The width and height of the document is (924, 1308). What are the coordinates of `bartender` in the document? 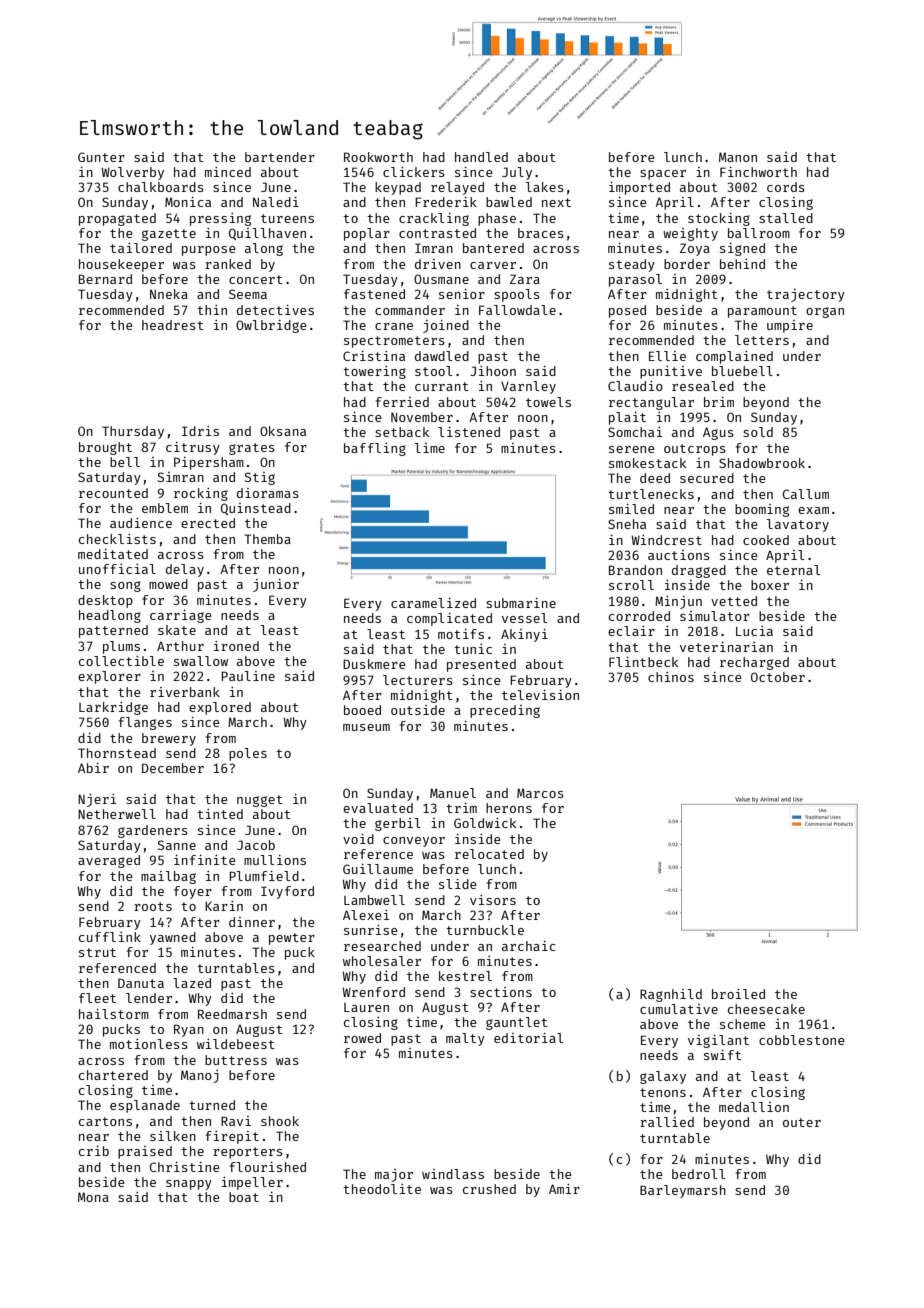 It's located at (280, 157).
